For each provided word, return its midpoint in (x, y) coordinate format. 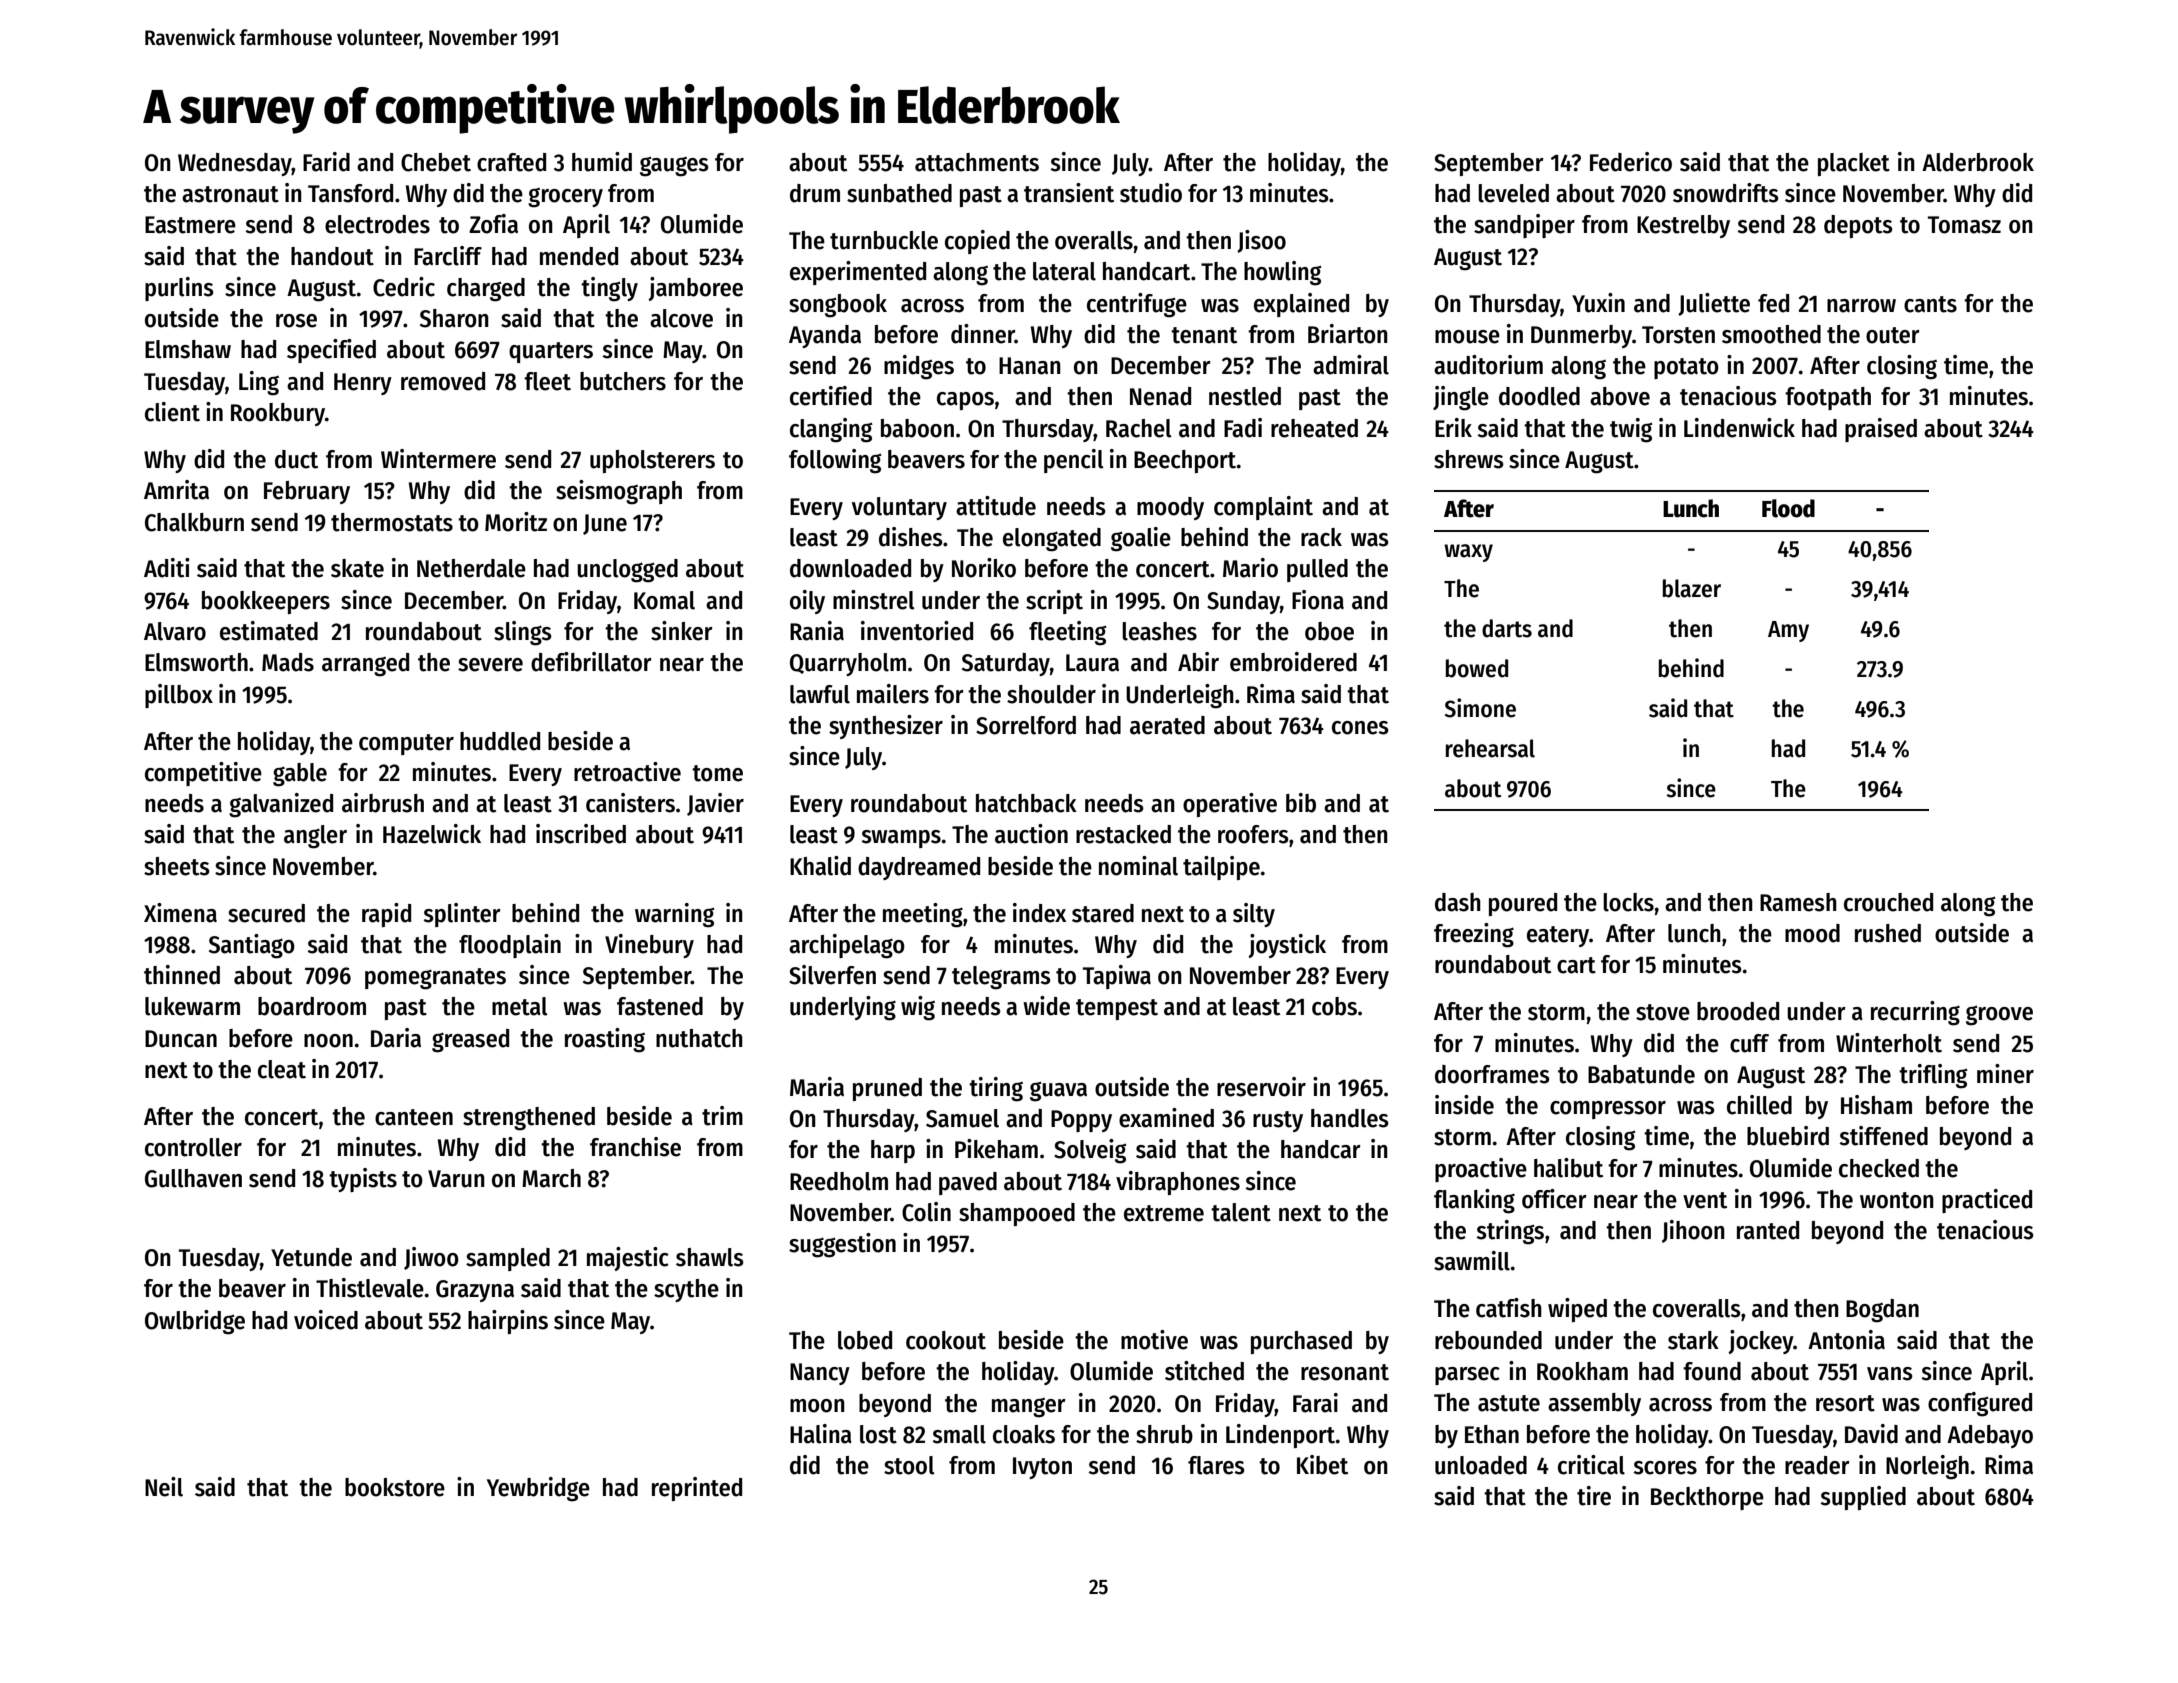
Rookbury (278, 414)
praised (1881, 430)
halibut (1568, 1168)
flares (1216, 1465)
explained (1301, 305)
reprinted (697, 1489)
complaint (1263, 508)
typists (363, 1180)
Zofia (493, 224)
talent (1241, 1212)
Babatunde (1641, 1074)
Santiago (252, 946)
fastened (660, 1006)
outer (1893, 335)
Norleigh (1927, 1467)
